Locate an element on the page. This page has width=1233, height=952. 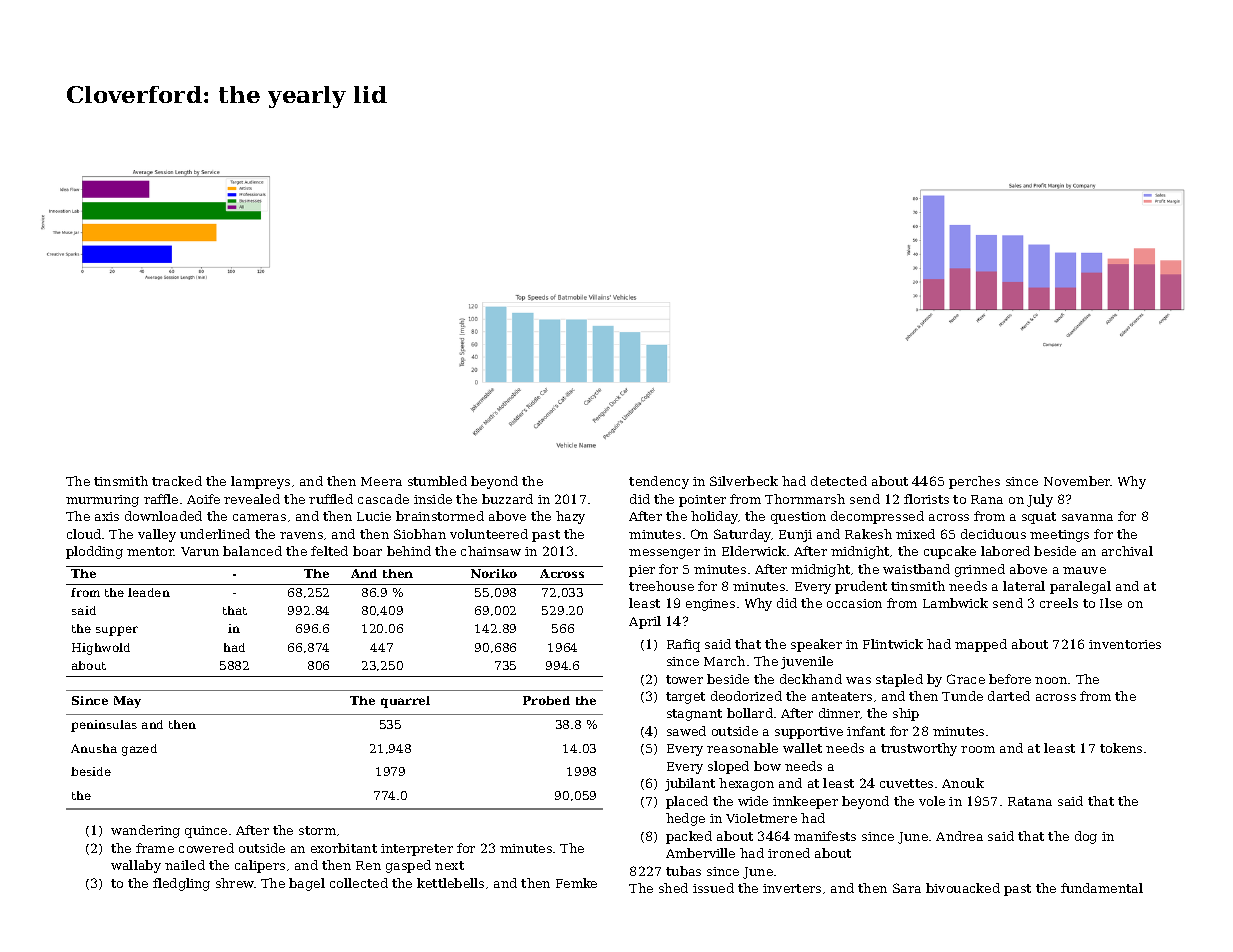
Silverbeck is located at coordinates (744, 481).
